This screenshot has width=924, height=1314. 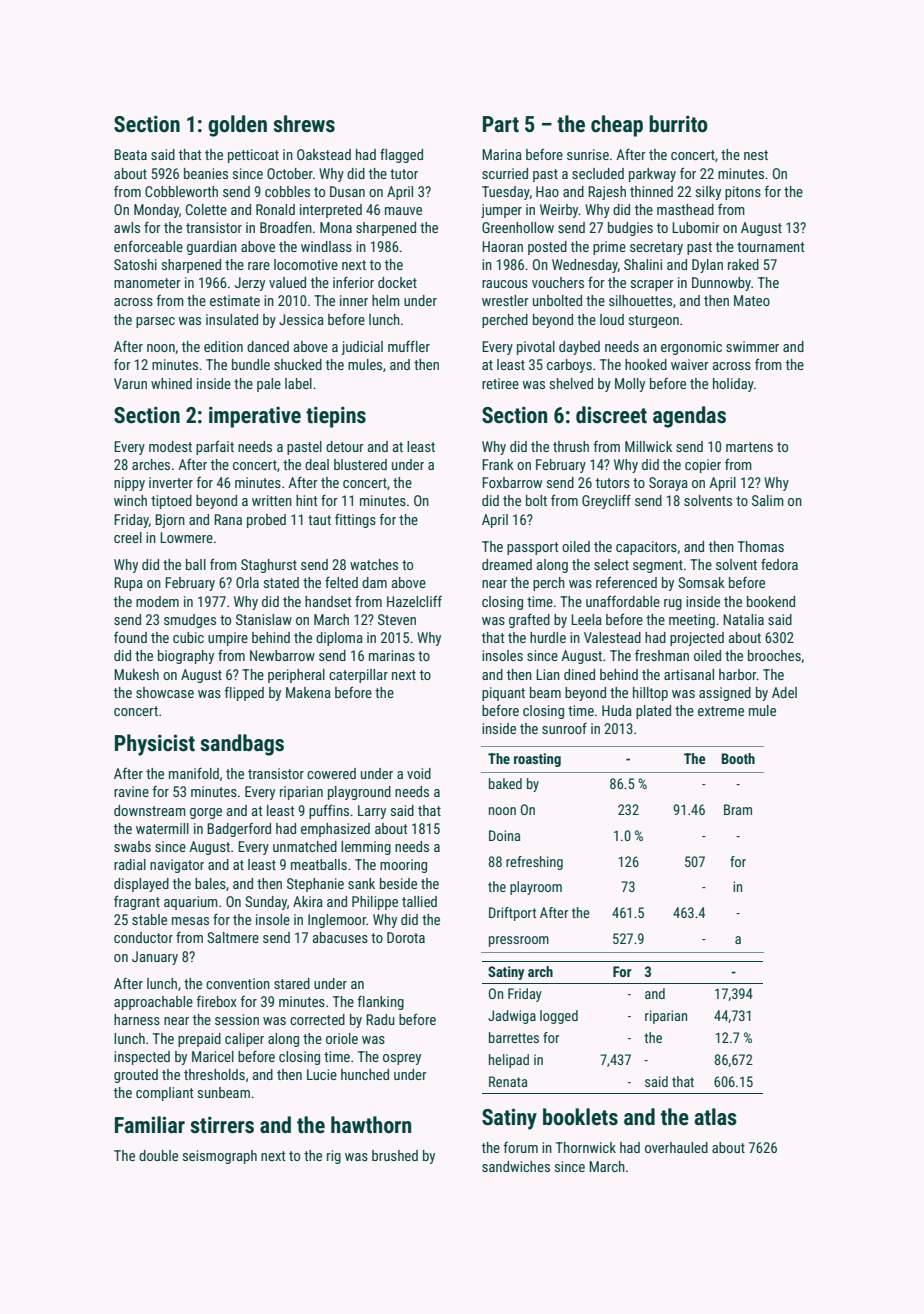 What do you see at coordinates (170, 521) in the screenshot?
I see `Bjorn` at bounding box center [170, 521].
